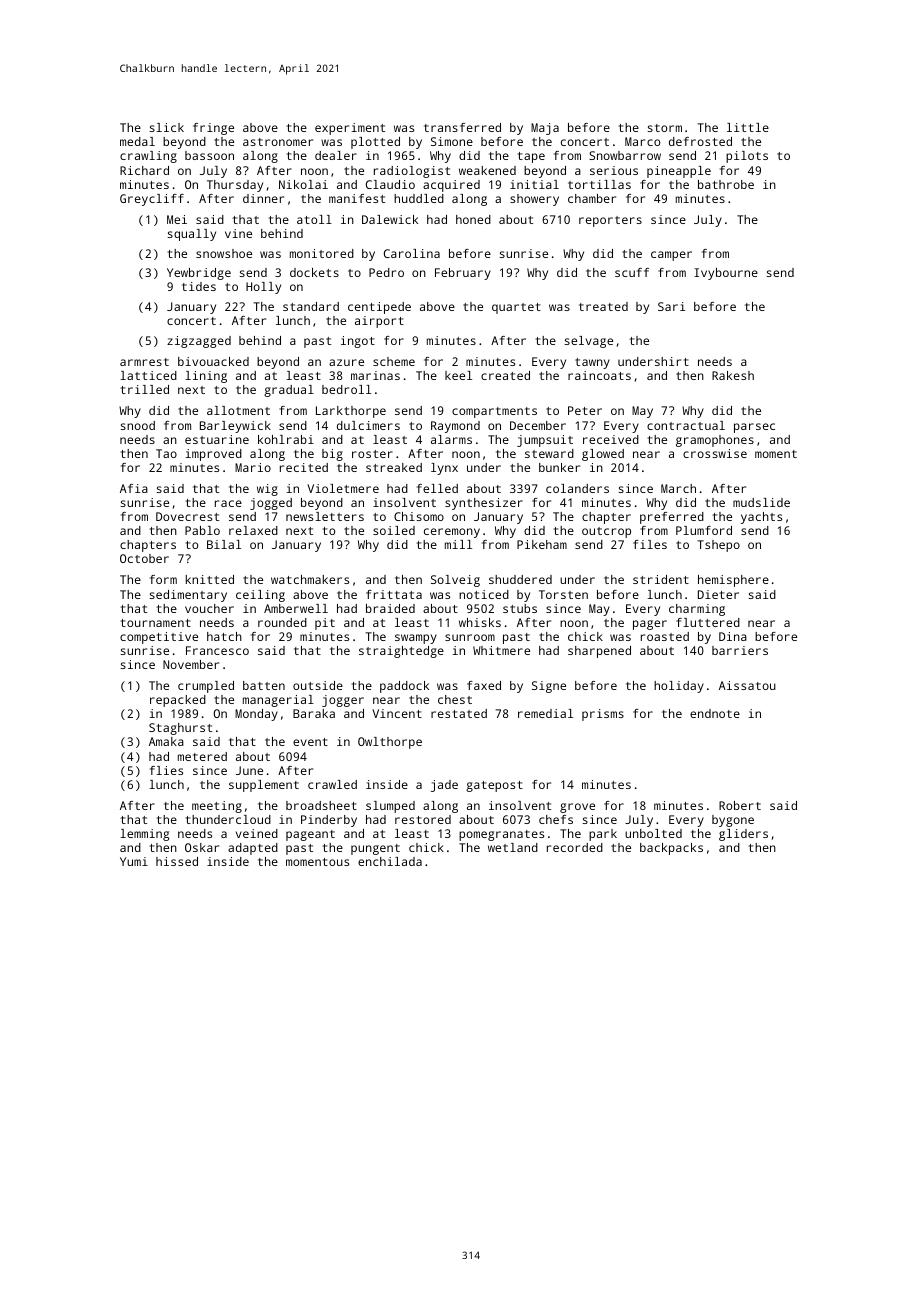 The height and width of the screenshot is (1308, 924). Describe the element at coordinates (462, 127) in the screenshot. I see `transferred` at that location.
